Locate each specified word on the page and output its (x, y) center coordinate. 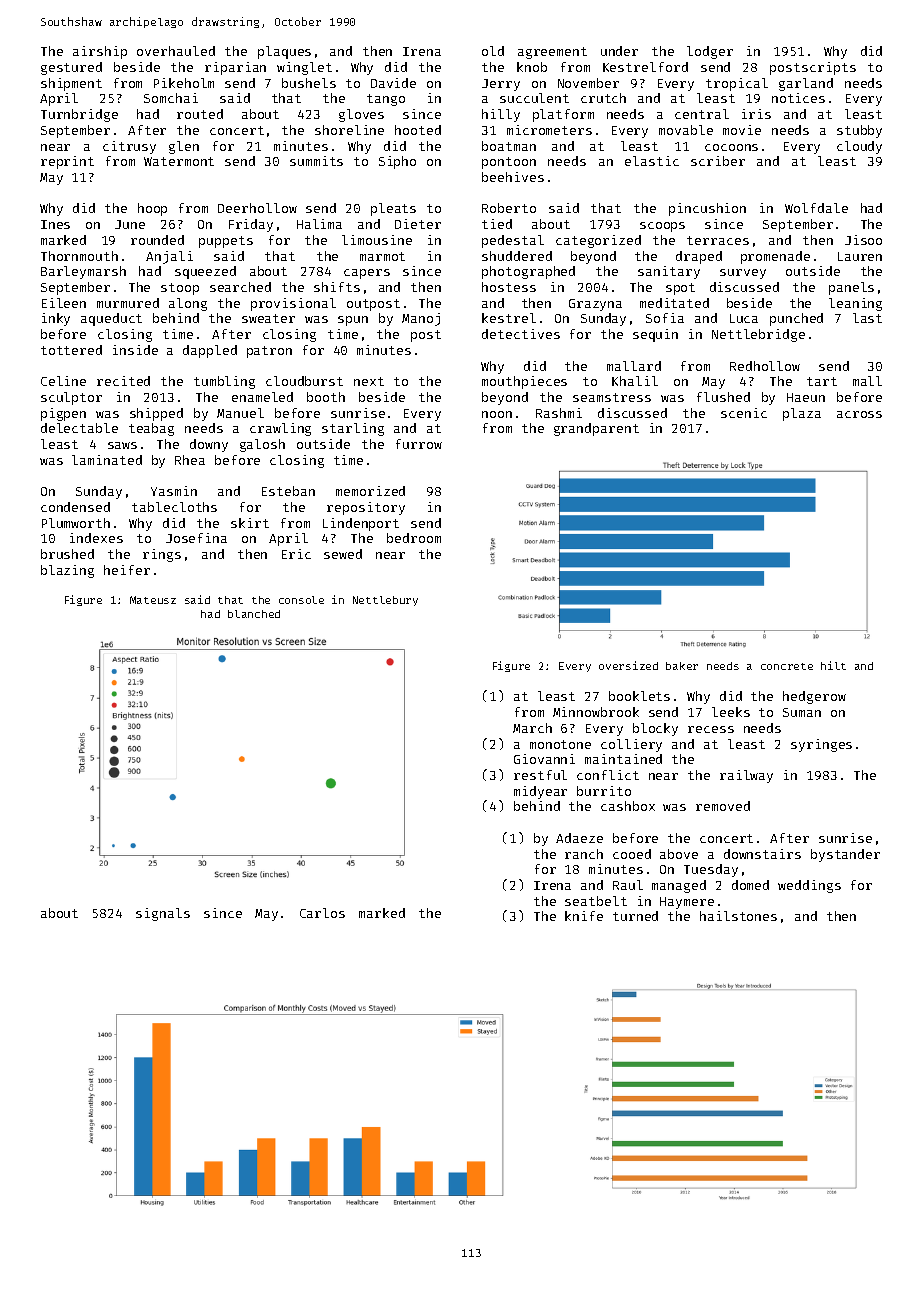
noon (497, 414)
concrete (787, 666)
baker (682, 666)
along (188, 304)
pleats (393, 209)
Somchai (171, 98)
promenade (775, 257)
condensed (75, 507)
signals (163, 914)
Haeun (806, 397)
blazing (67, 571)
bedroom (414, 538)
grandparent (596, 429)
